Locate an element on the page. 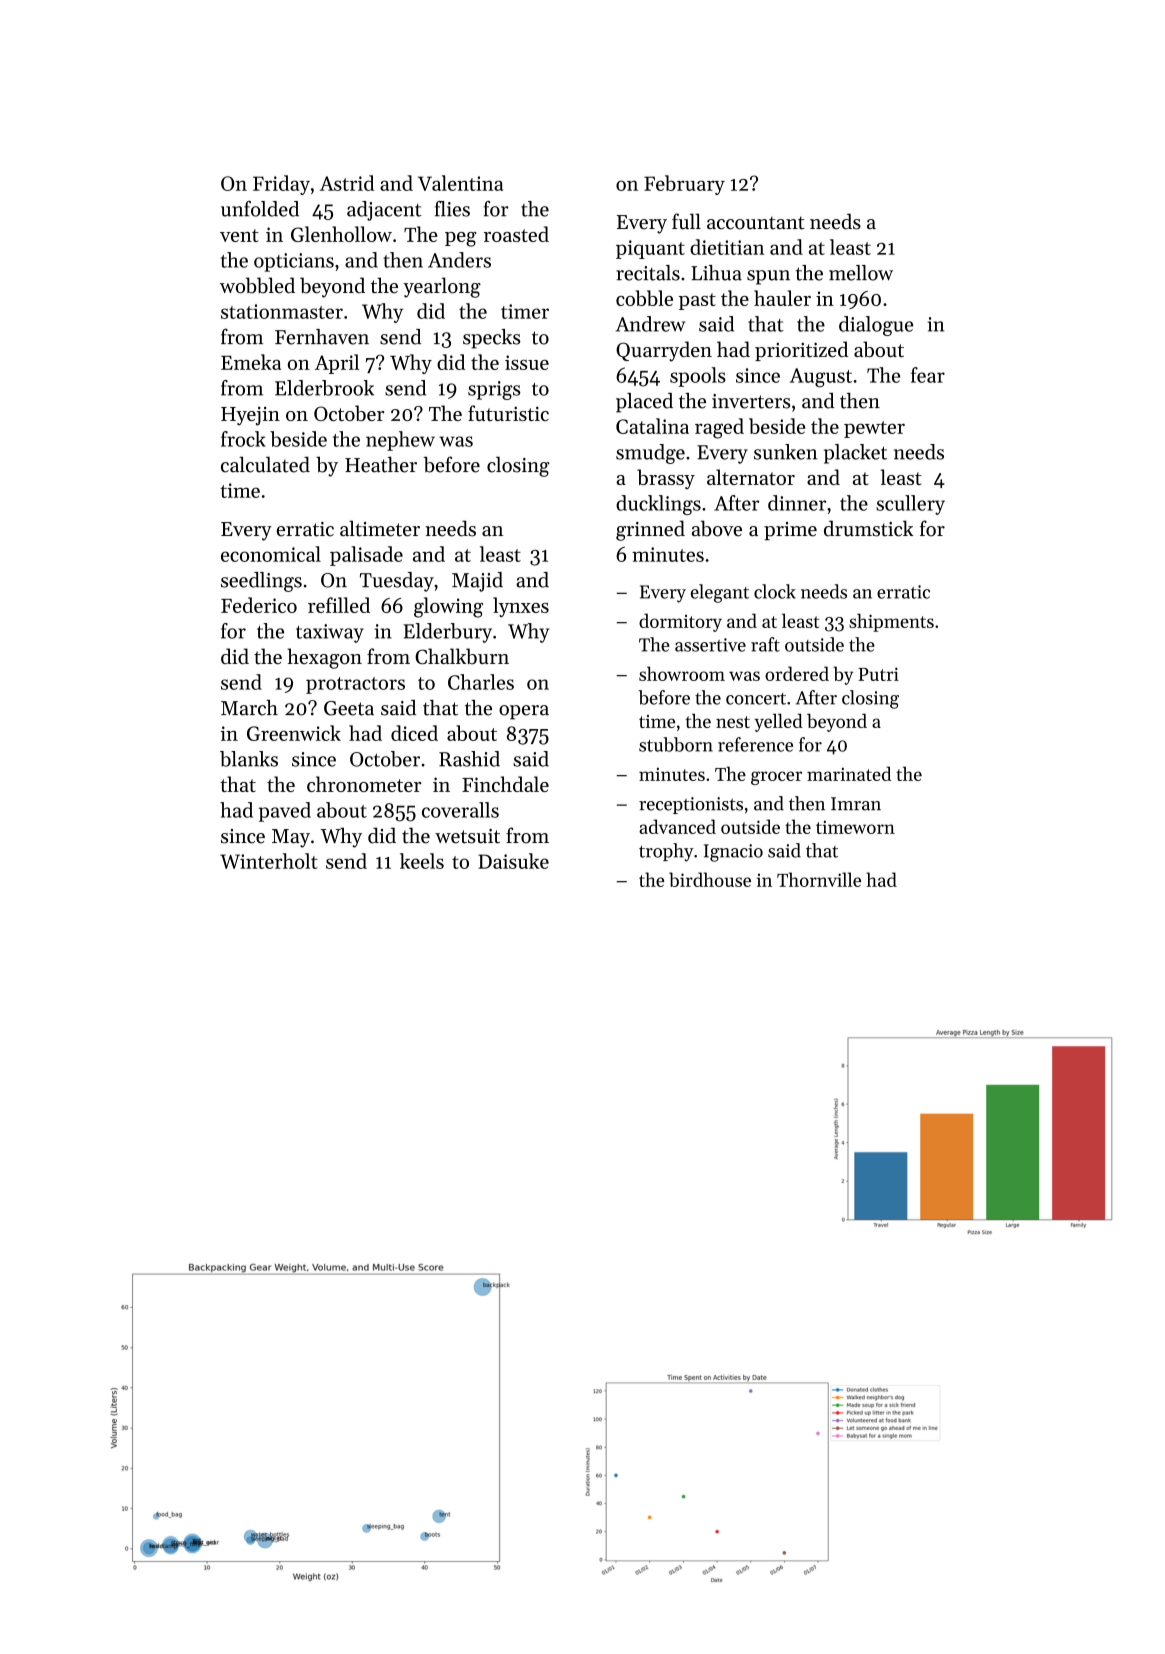 The height and width of the image is (1654, 1165). adjacent is located at coordinates (384, 211).
